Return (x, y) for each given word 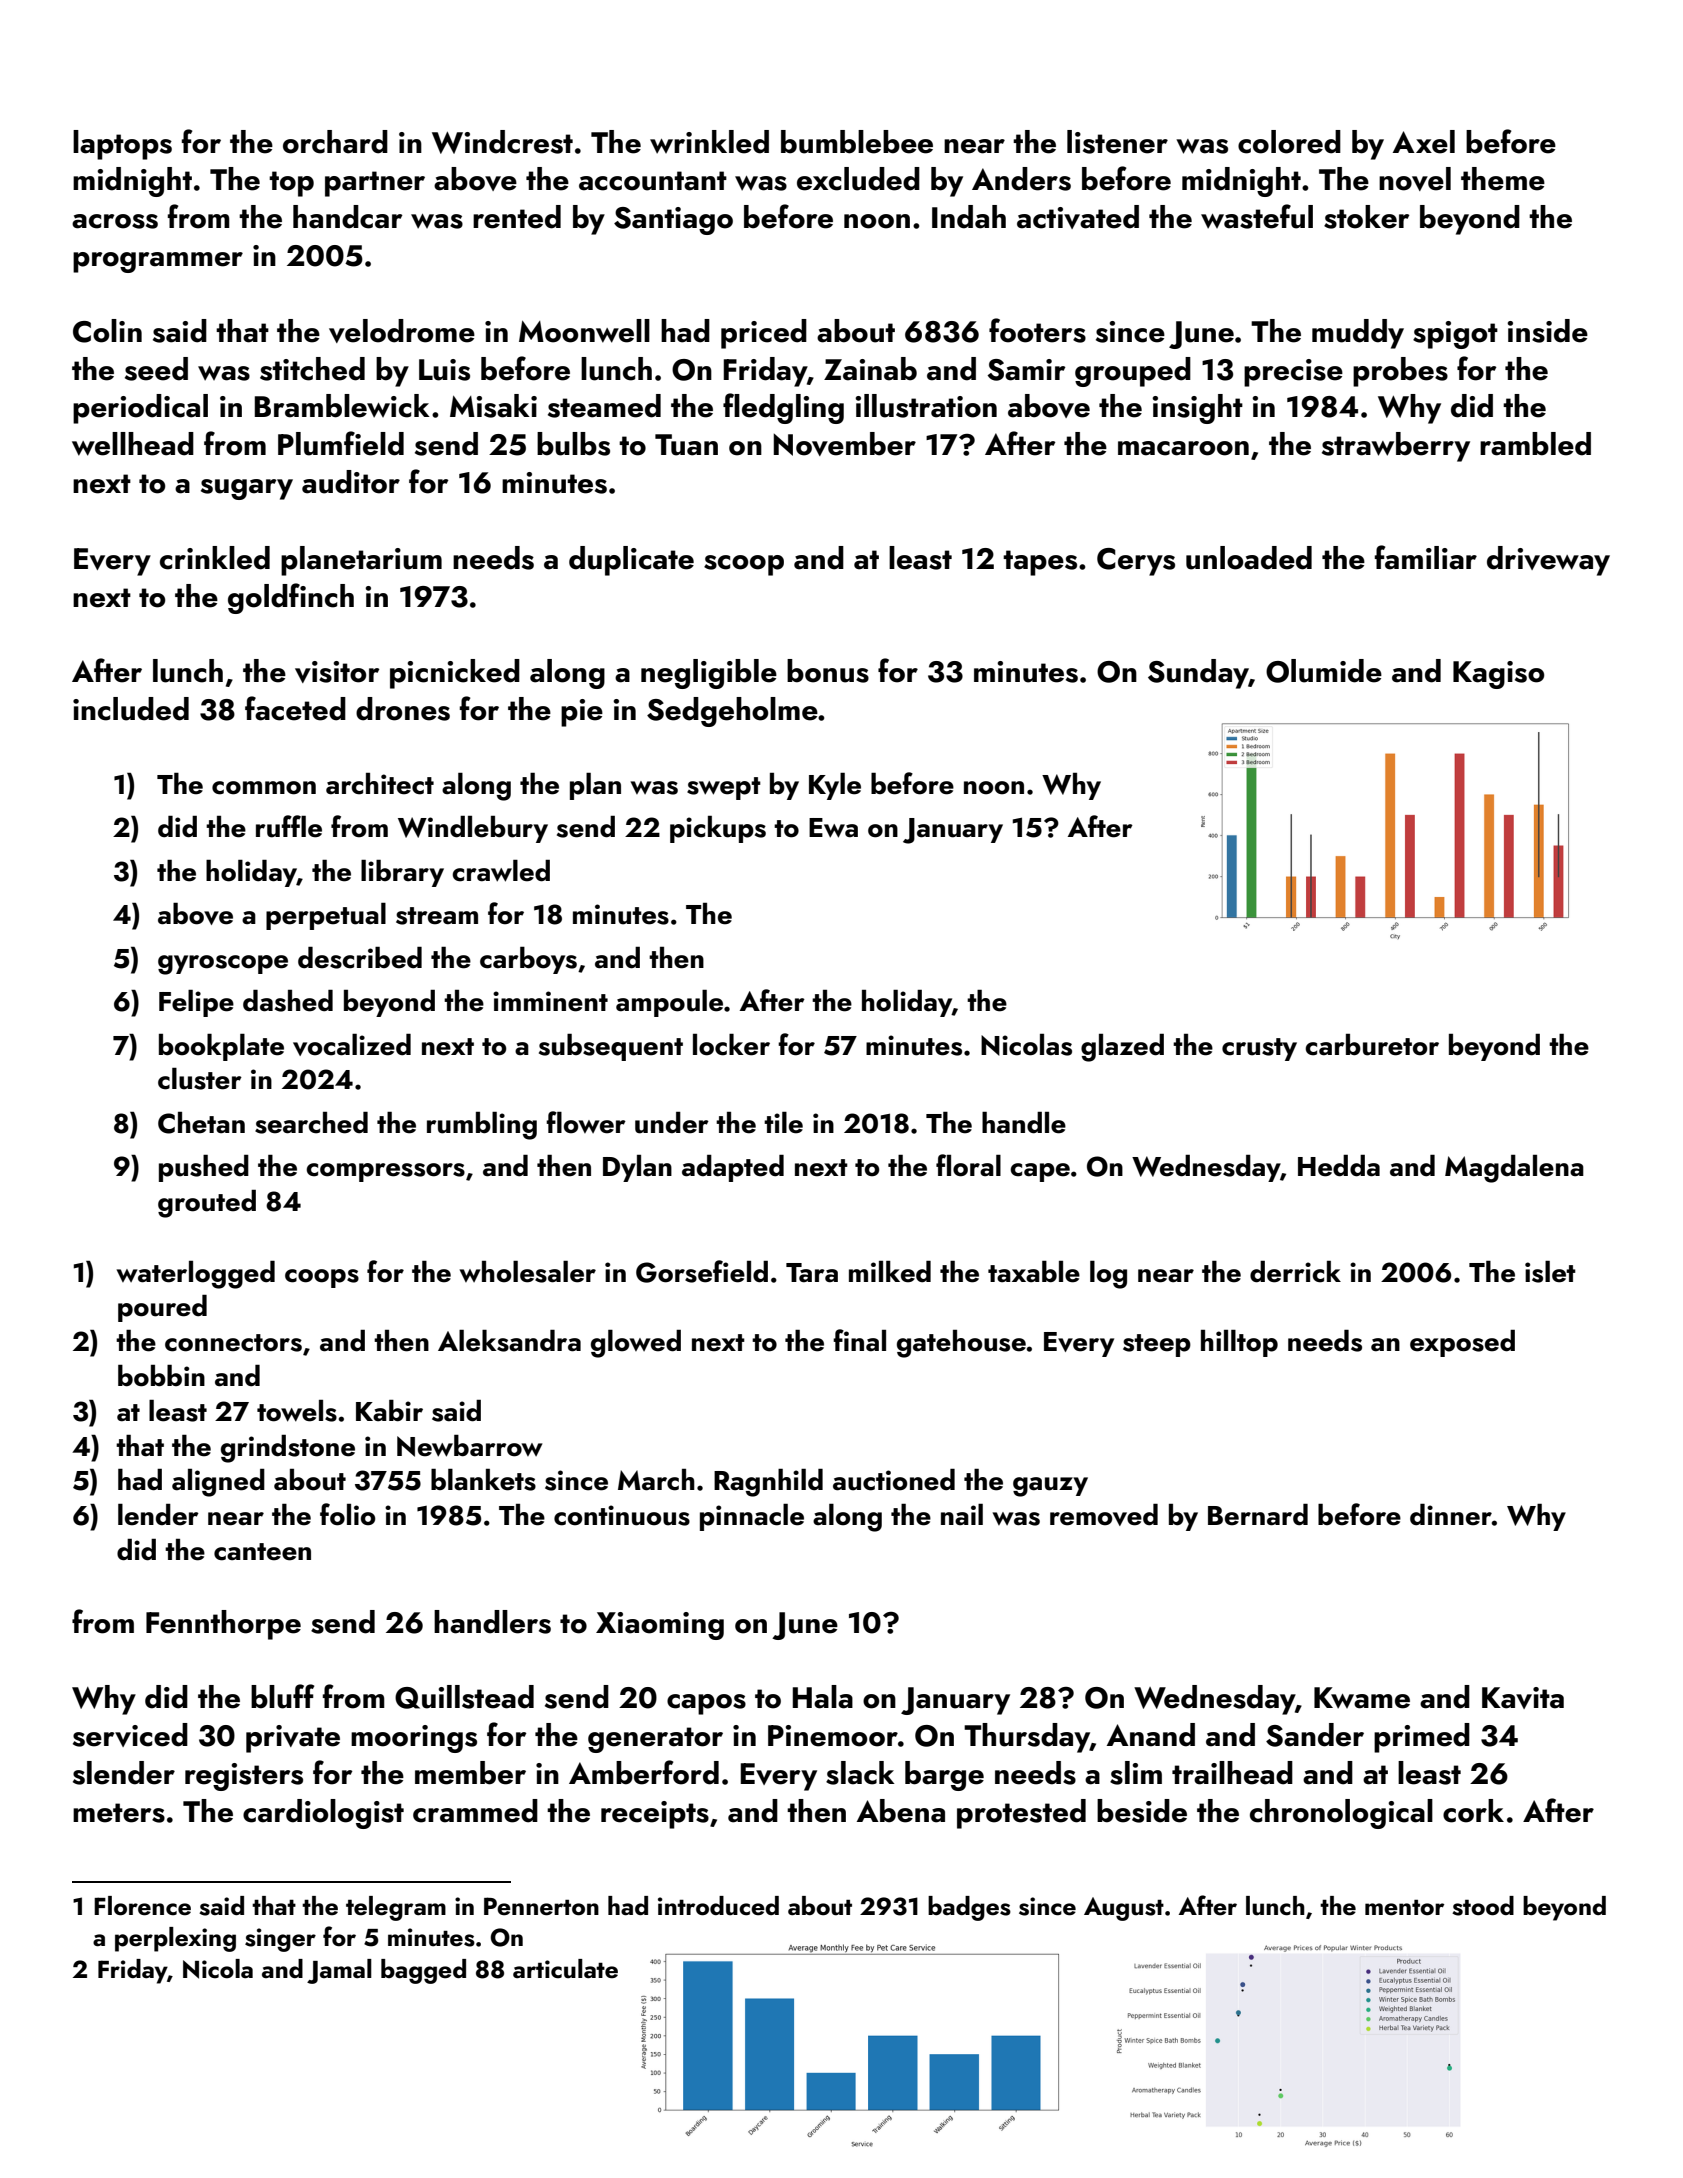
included (131, 709)
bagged (423, 1971)
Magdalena (1514, 1169)
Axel (1424, 142)
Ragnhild (768, 1483)
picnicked (455, 674)
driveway (1548, 561)
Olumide (1324, 671)
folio (348, 1514)
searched (311, 1123)
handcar (348, 217)
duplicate (631, 561)
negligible (709, 674)
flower (586, 1122)
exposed (1462, 1343)
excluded (858, 179)
